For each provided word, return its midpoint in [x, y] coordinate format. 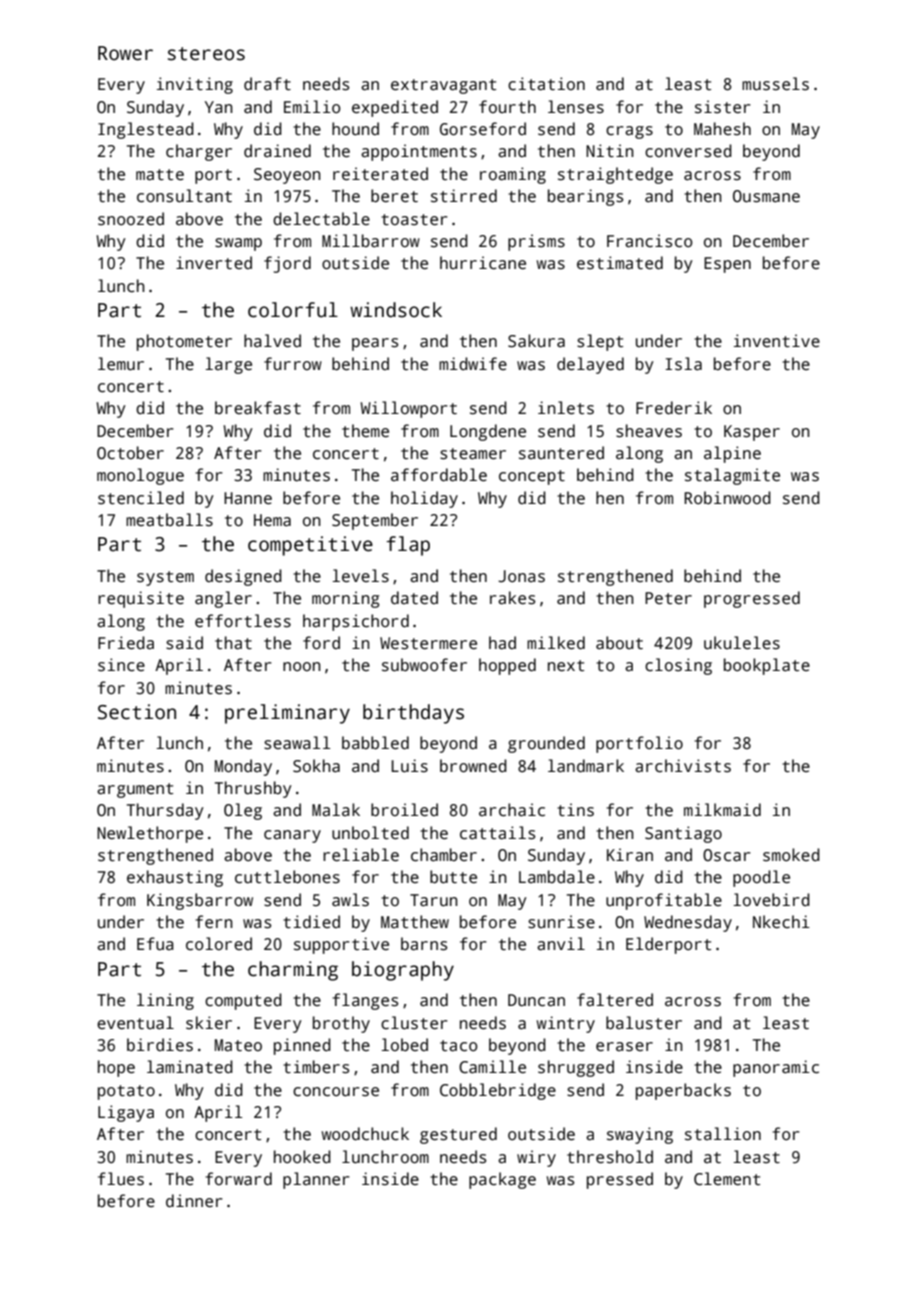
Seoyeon [287, 176]
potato [126, 1092]
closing [678, 666]
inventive [777, 340]
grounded [546, 744]
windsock [396, 310]
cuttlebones [287, 877]
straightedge [615, 175]
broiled [404, 809]
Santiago [683, 834]
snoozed [131, 219]
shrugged [576, 1068]
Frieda [126, 643]
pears [375, 344]
